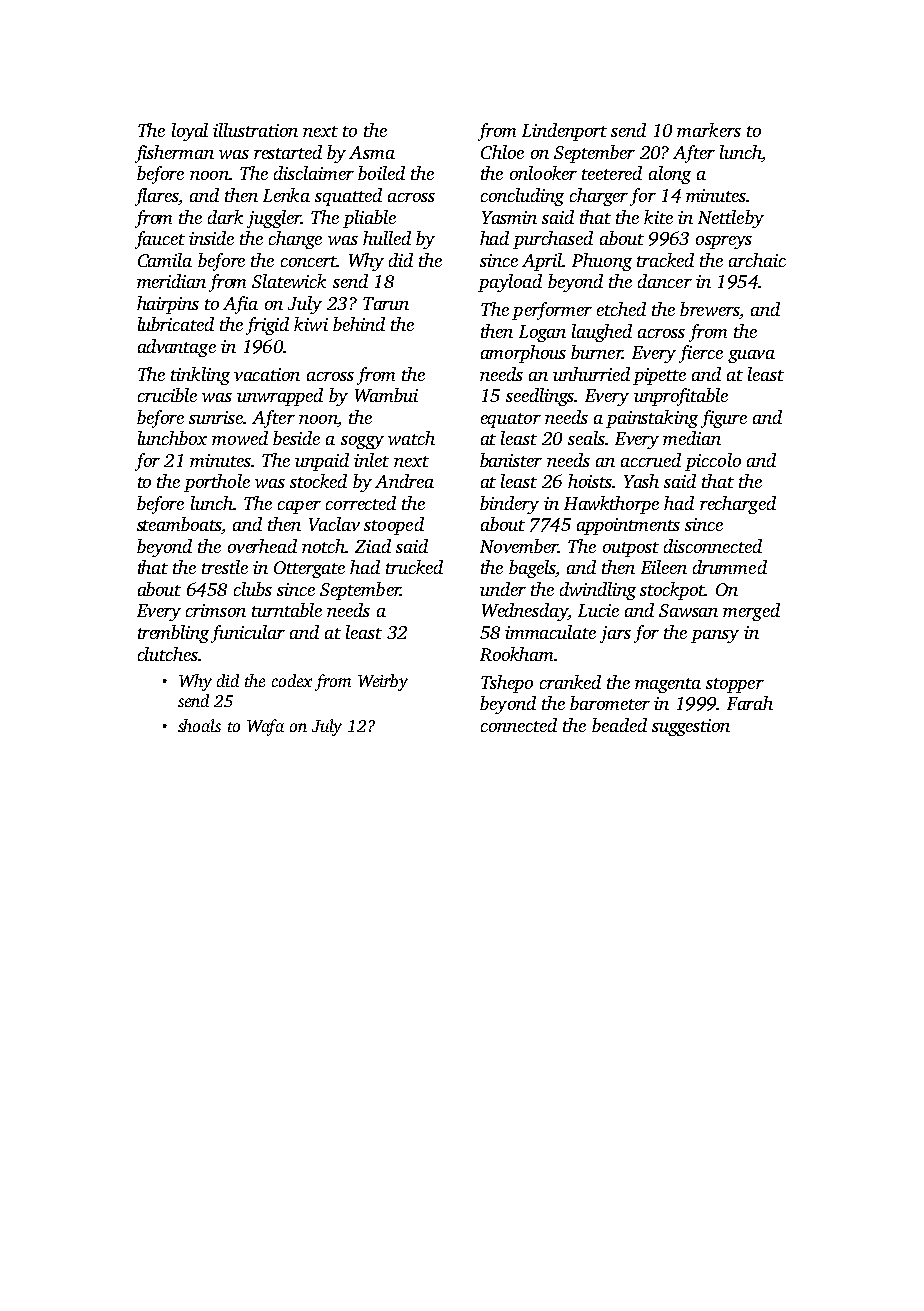  I want to click on loyal, so click(190, 132).
